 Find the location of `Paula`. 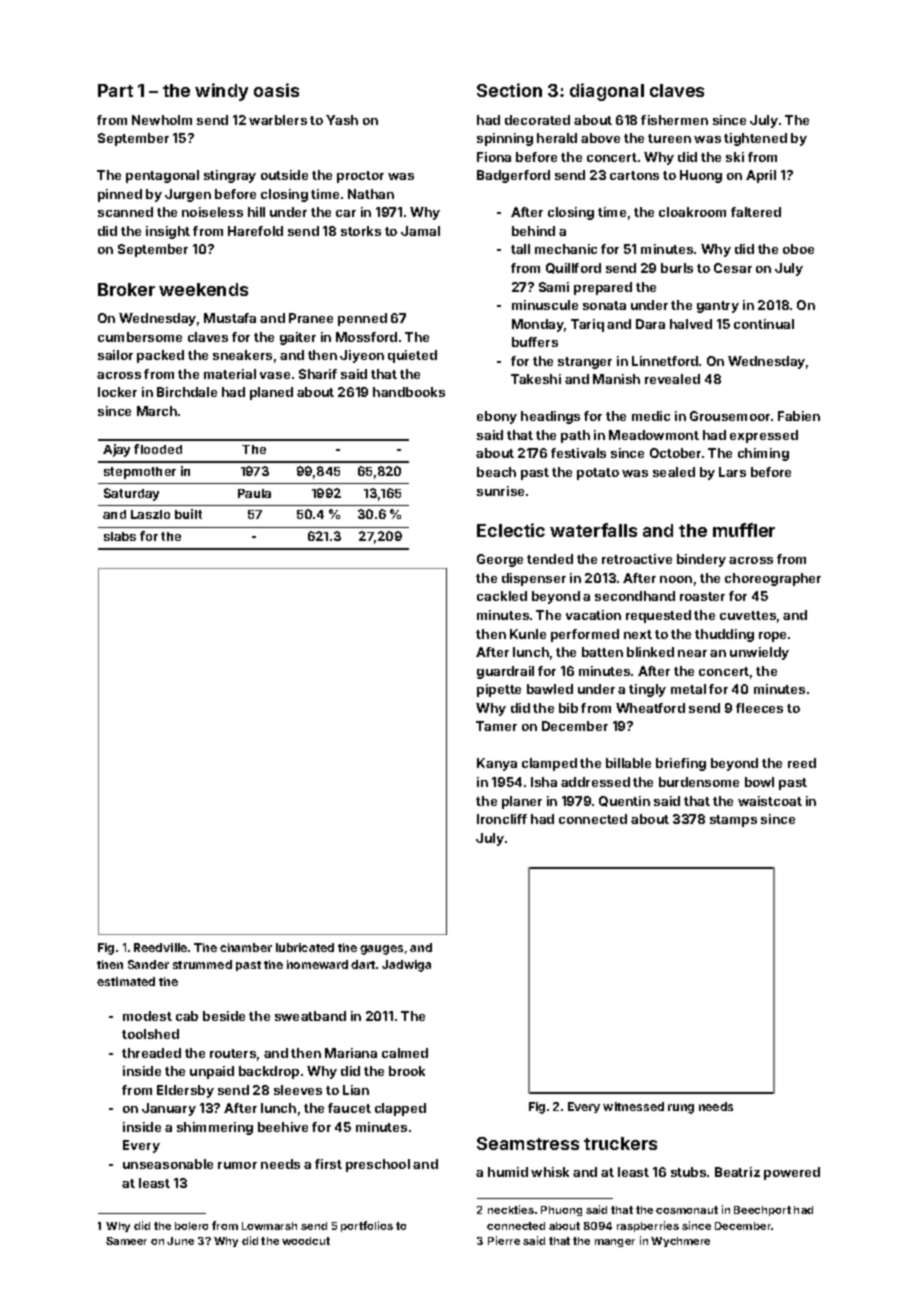

Paula is located at coordinates (254, 493).
